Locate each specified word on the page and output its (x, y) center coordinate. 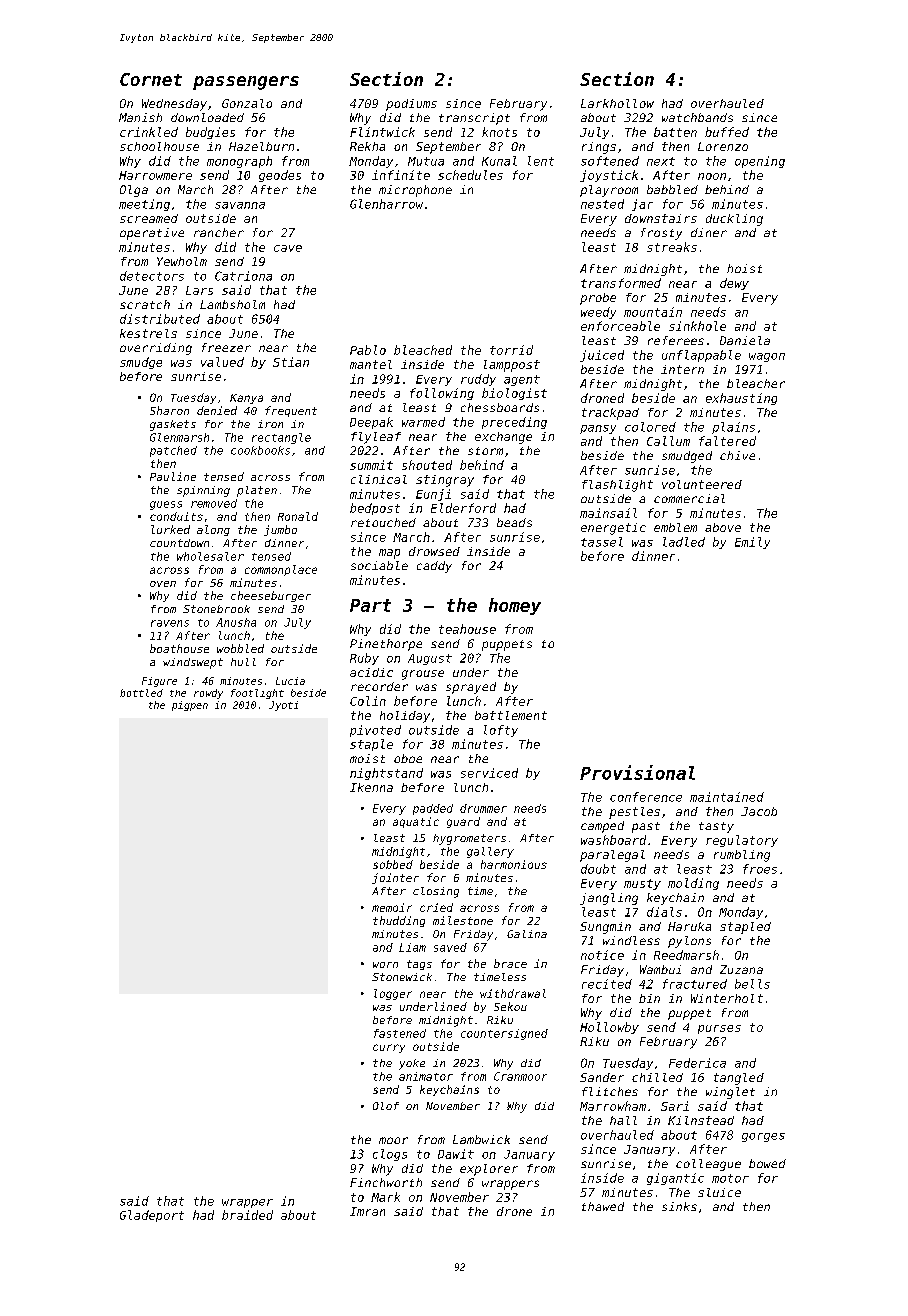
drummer (483, 808)
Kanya (246, 399)
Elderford (463, 508)
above (723, 527)
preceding (514, 423)
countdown (179, 543)
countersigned (504, 1034)
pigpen (190, 706)
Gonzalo (247, 103)
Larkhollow (617, 103)
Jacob (759, 811)
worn (385, 965)
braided (247, 1215)
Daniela (745, 340)
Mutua (426, 161)
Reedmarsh (686, 955)
